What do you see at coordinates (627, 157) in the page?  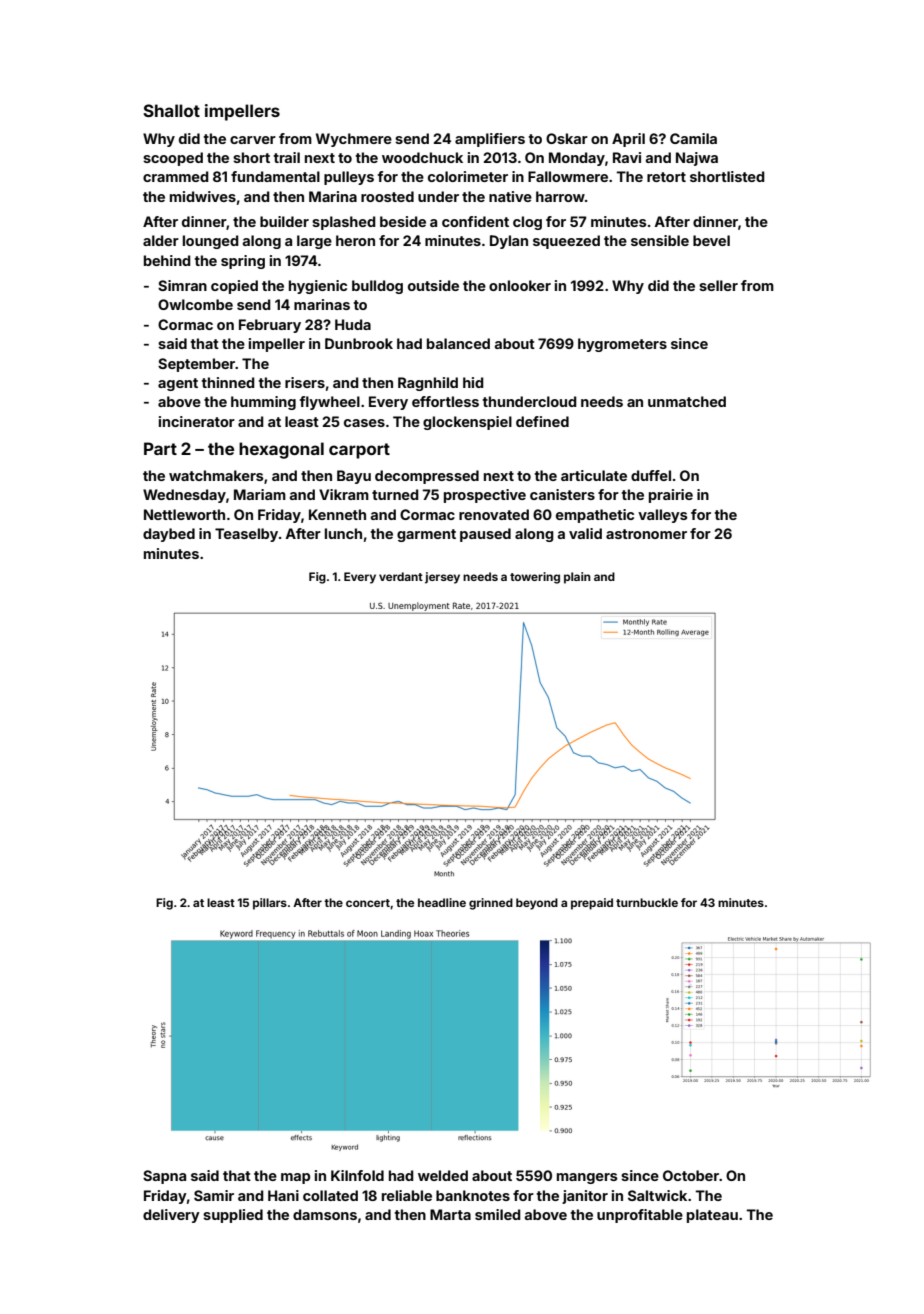 I see `Ravi` at bounding box center [627, 157].
